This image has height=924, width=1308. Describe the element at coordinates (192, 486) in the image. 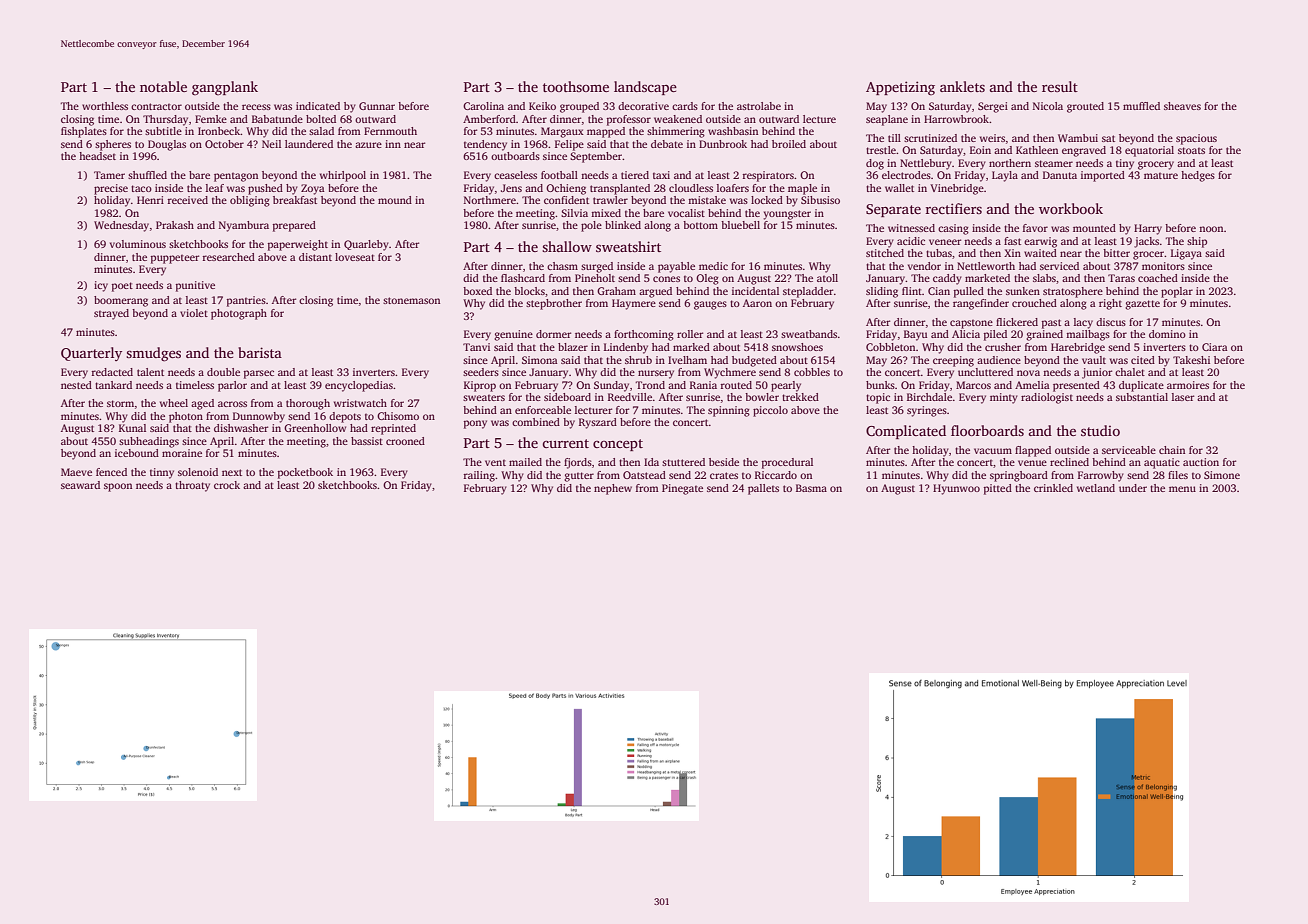

I see `throaty` at that location.
